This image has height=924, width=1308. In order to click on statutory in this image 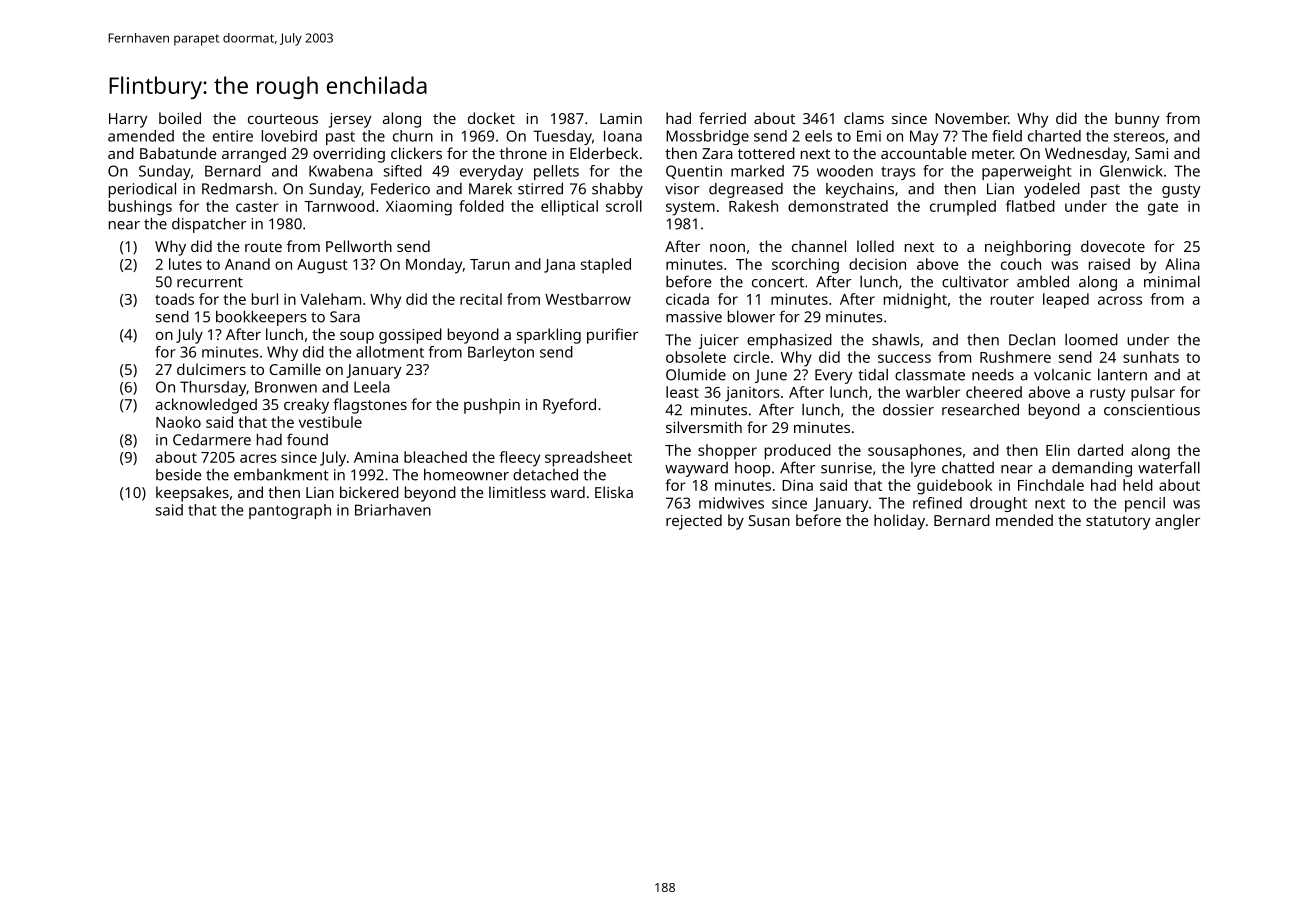, I will do `click(1118, 523)`.
